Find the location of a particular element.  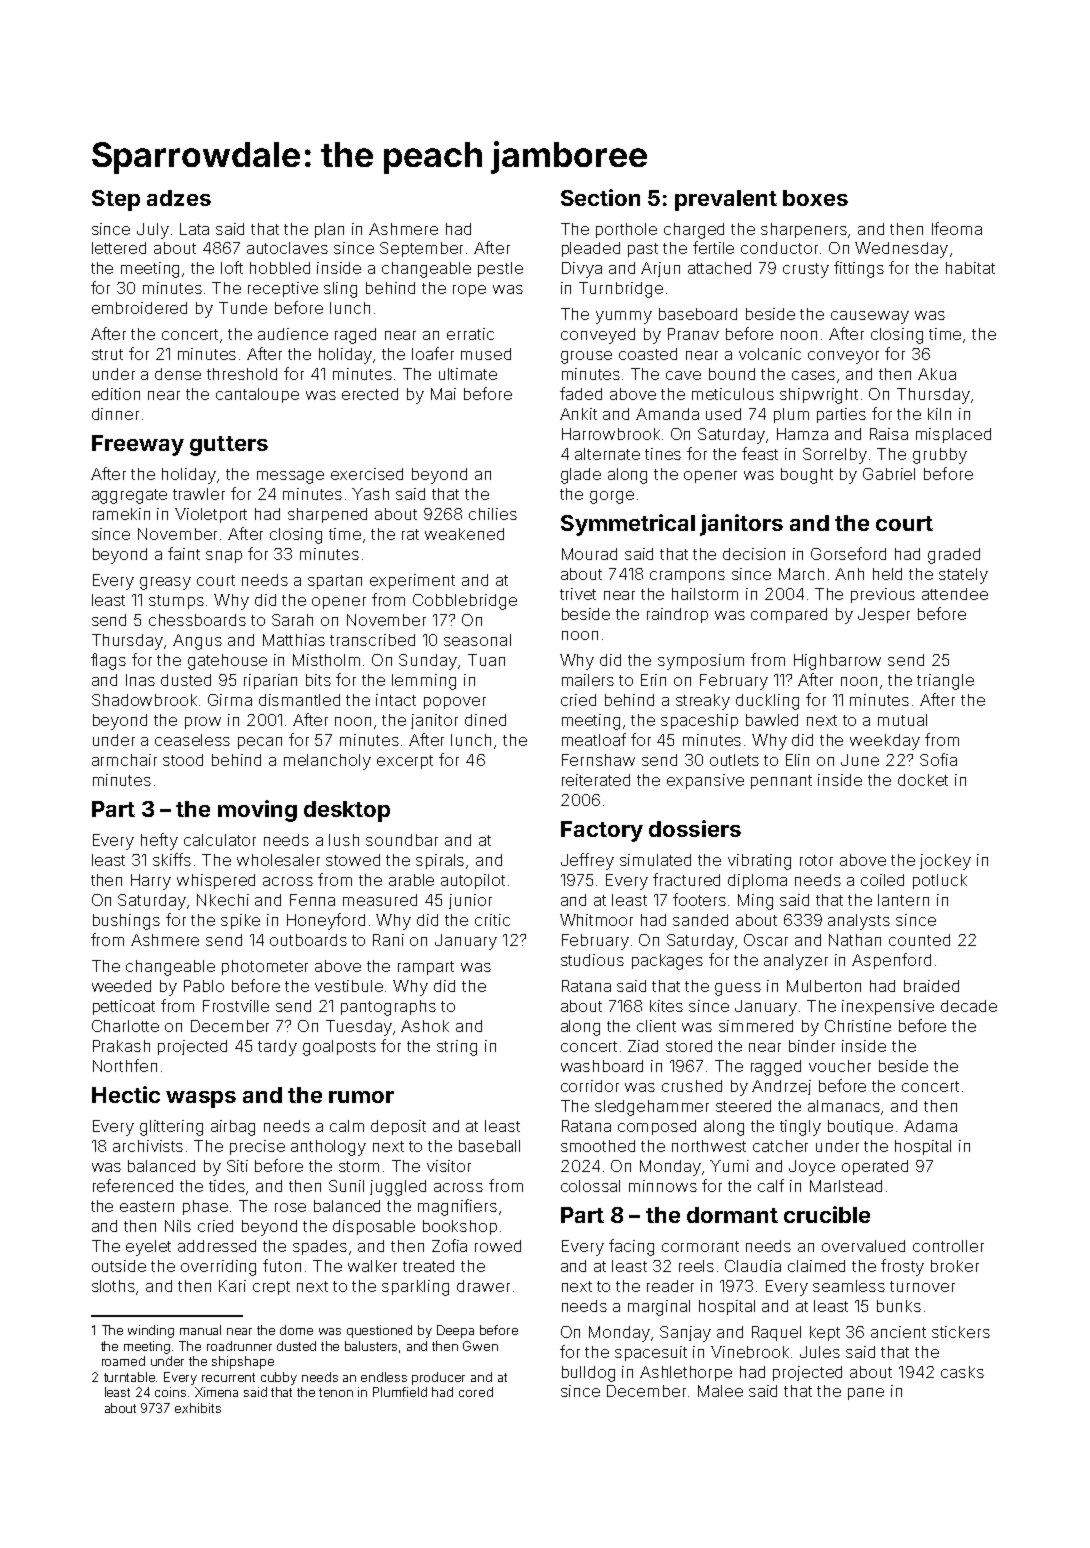

transcribed is located at coordinates (372, 640).
